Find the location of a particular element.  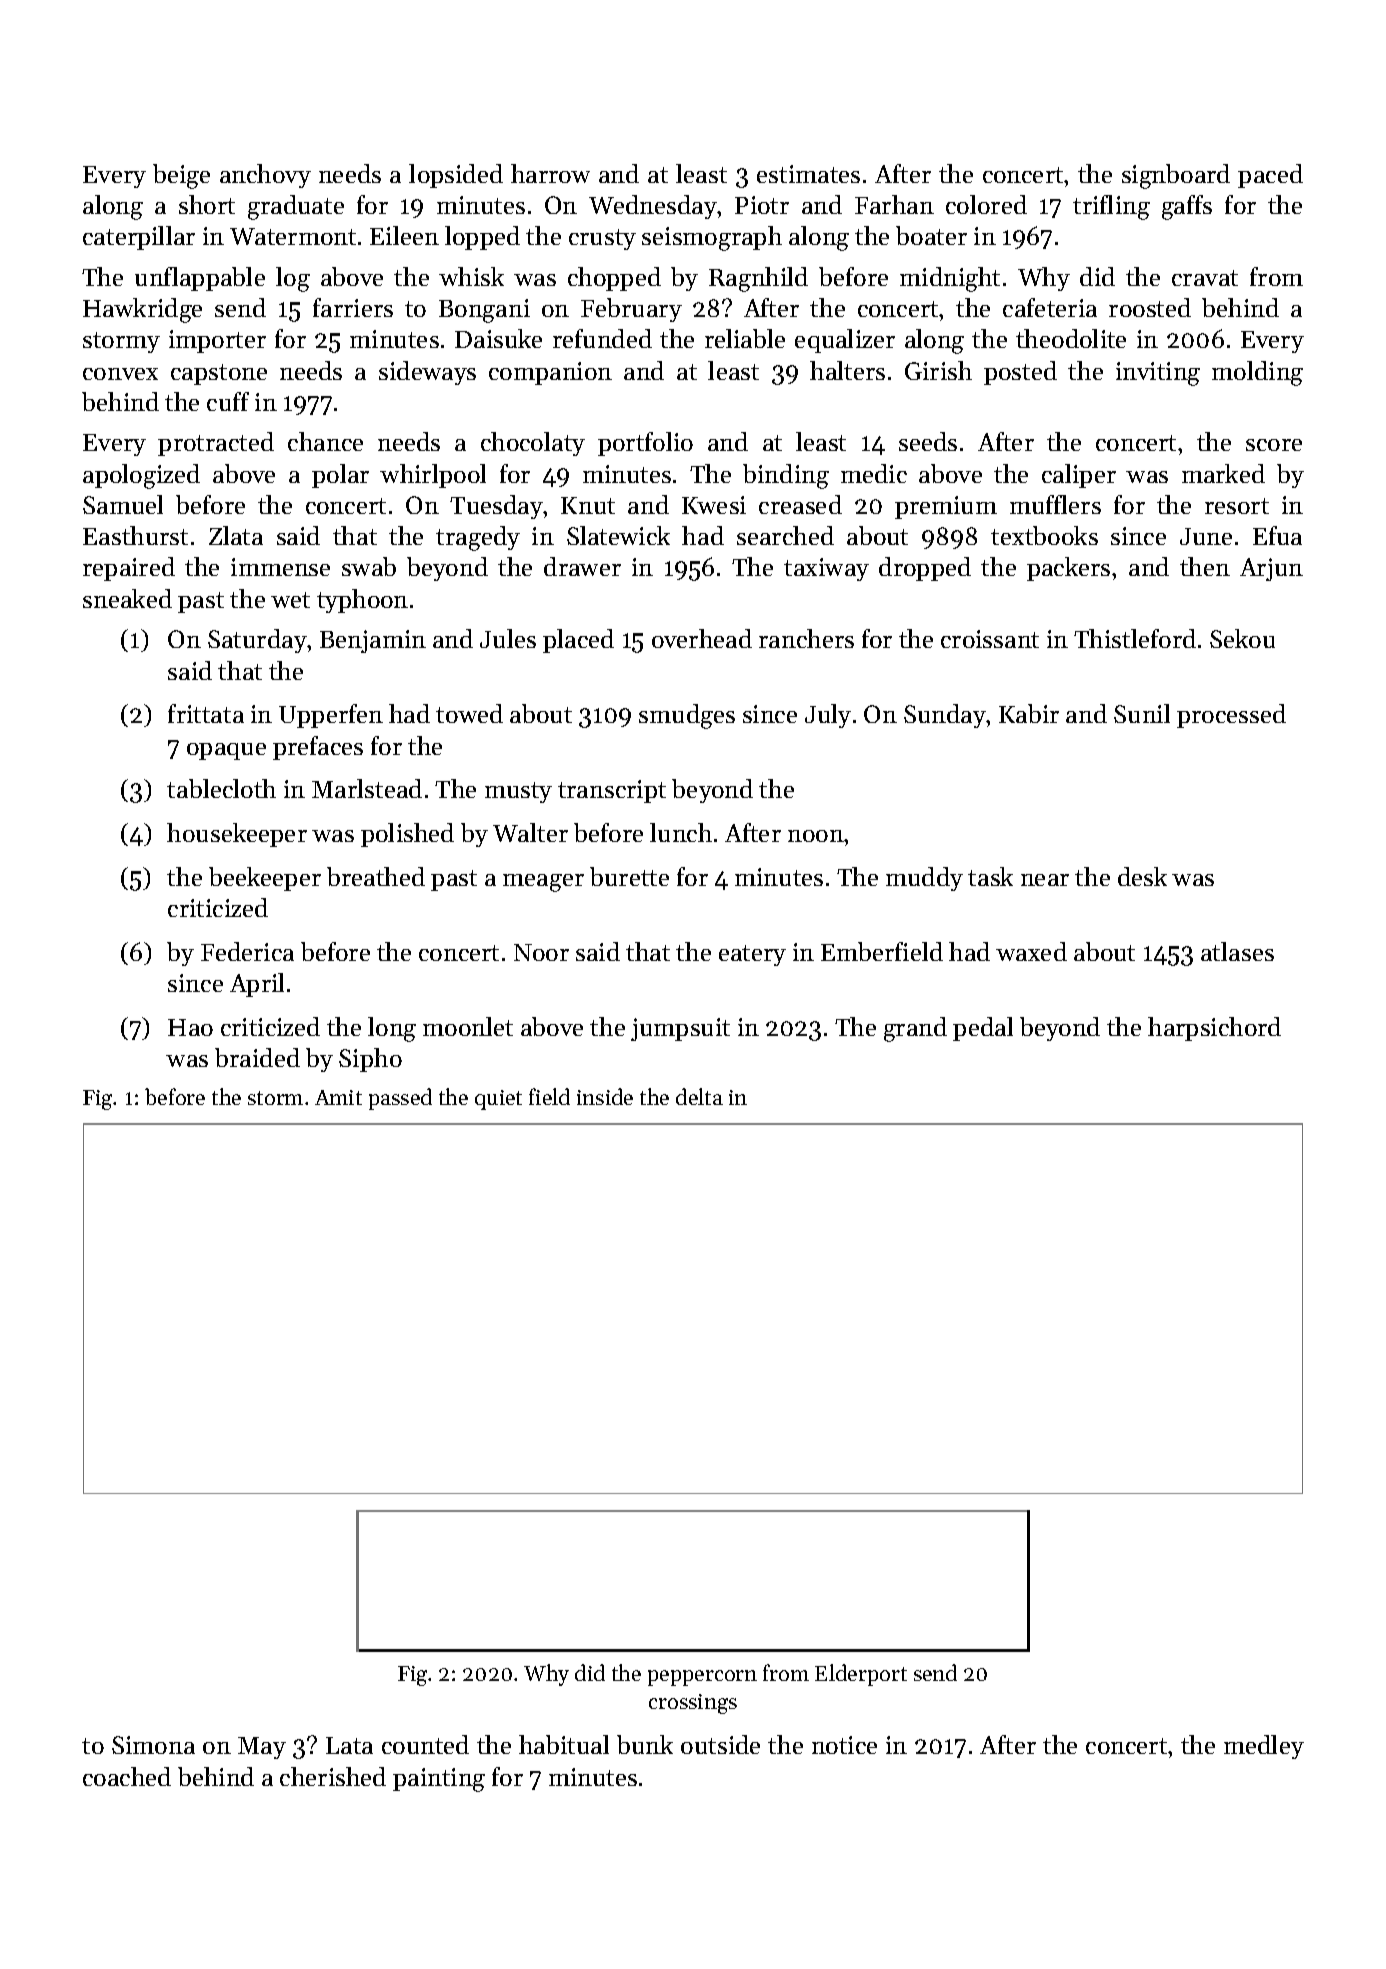

signboard is located at coordinates (1176, 176).
